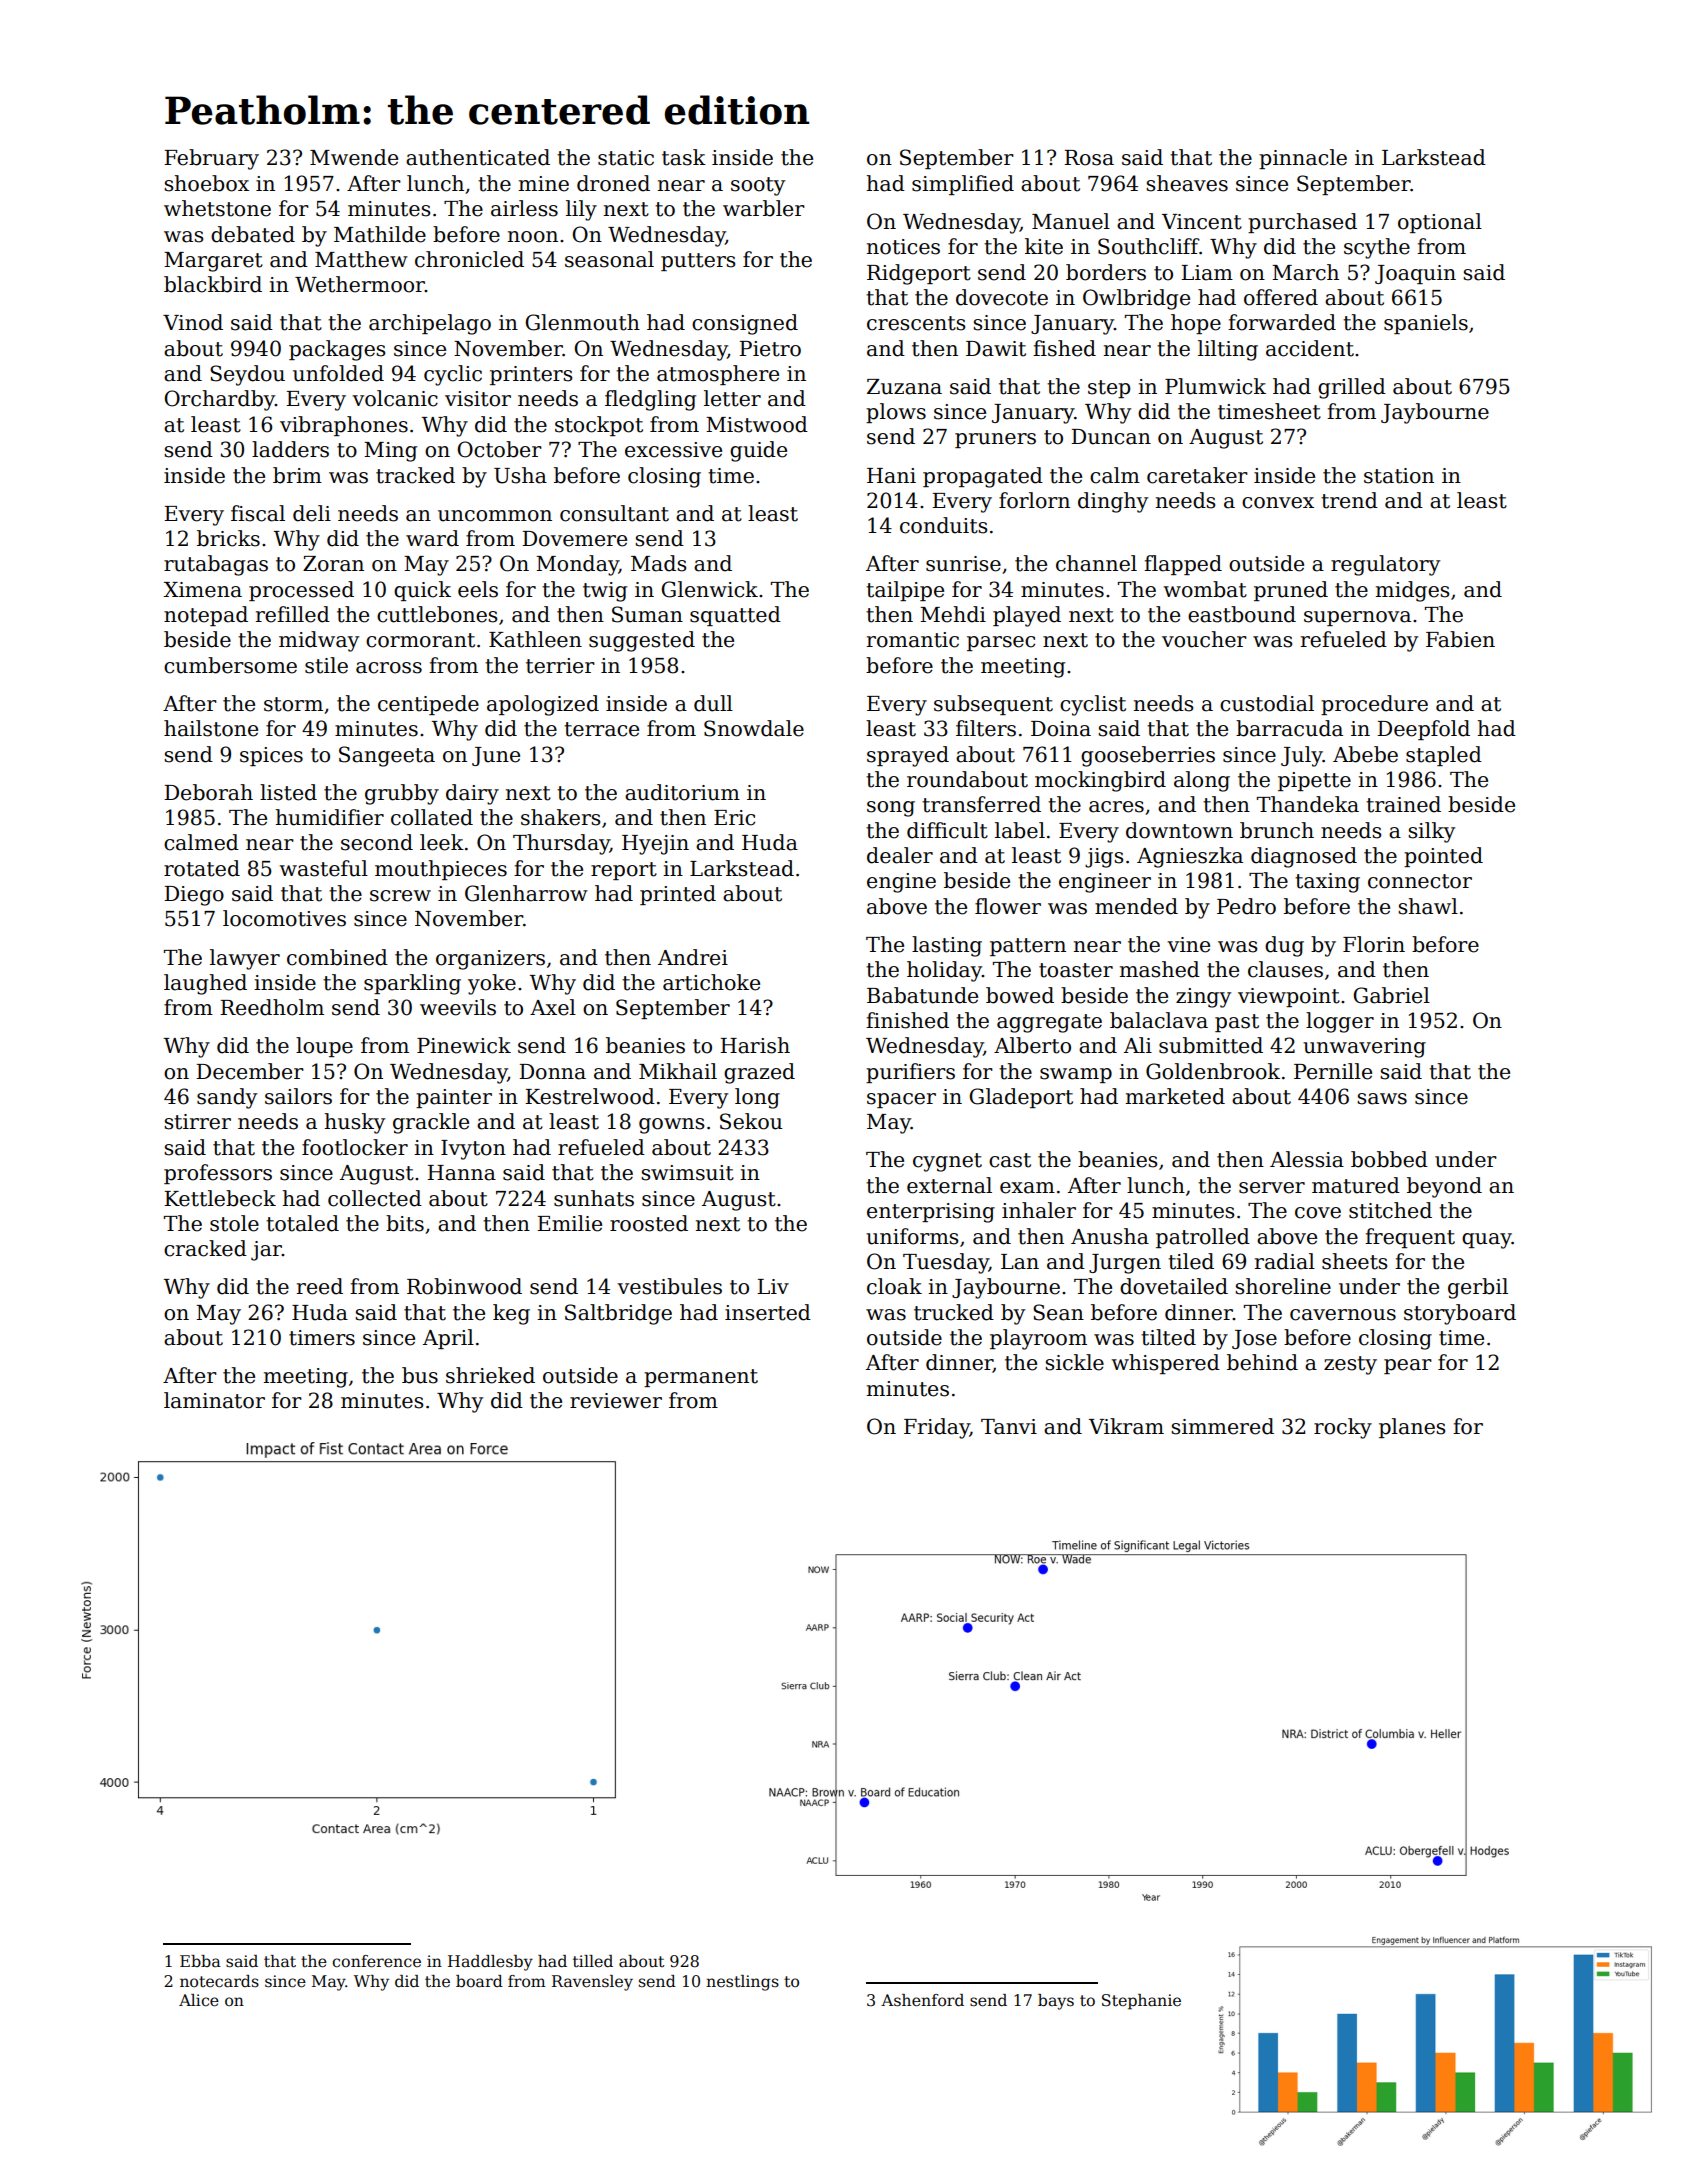  Describe the element at coordinates (1440, 223) in the screenshot. I see `optional` at that location.
